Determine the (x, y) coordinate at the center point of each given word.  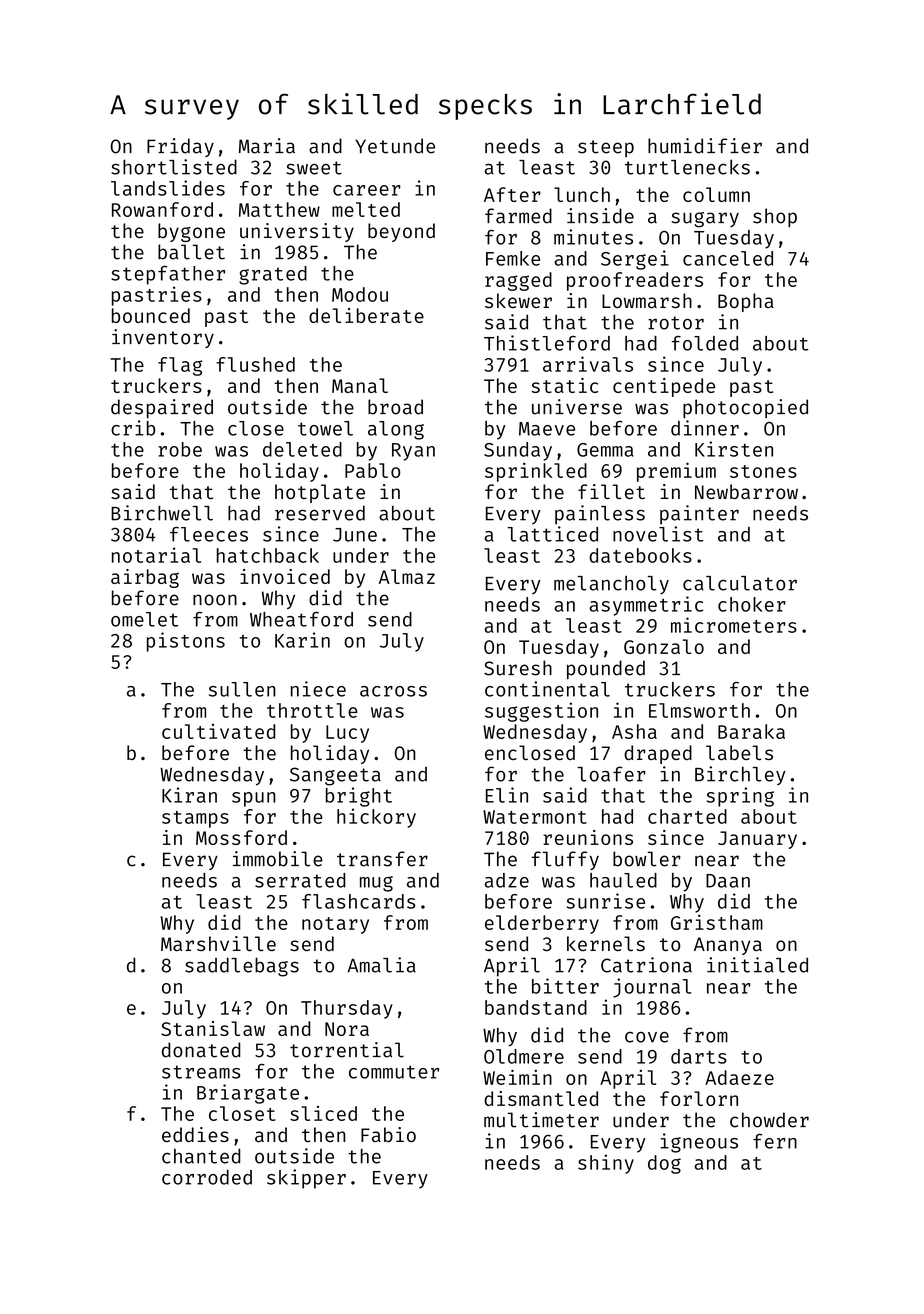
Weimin (517, 1077)
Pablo (373, 470)
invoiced (285, 576)
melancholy (611, 585)
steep (606, 148)
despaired (162, 408)
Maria (267, 146)
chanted (201, 1156)
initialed (757, 965)
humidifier (705, 146)
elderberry (542, 924)
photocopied (745, 408)
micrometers (734, 625)
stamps (195, 819)
